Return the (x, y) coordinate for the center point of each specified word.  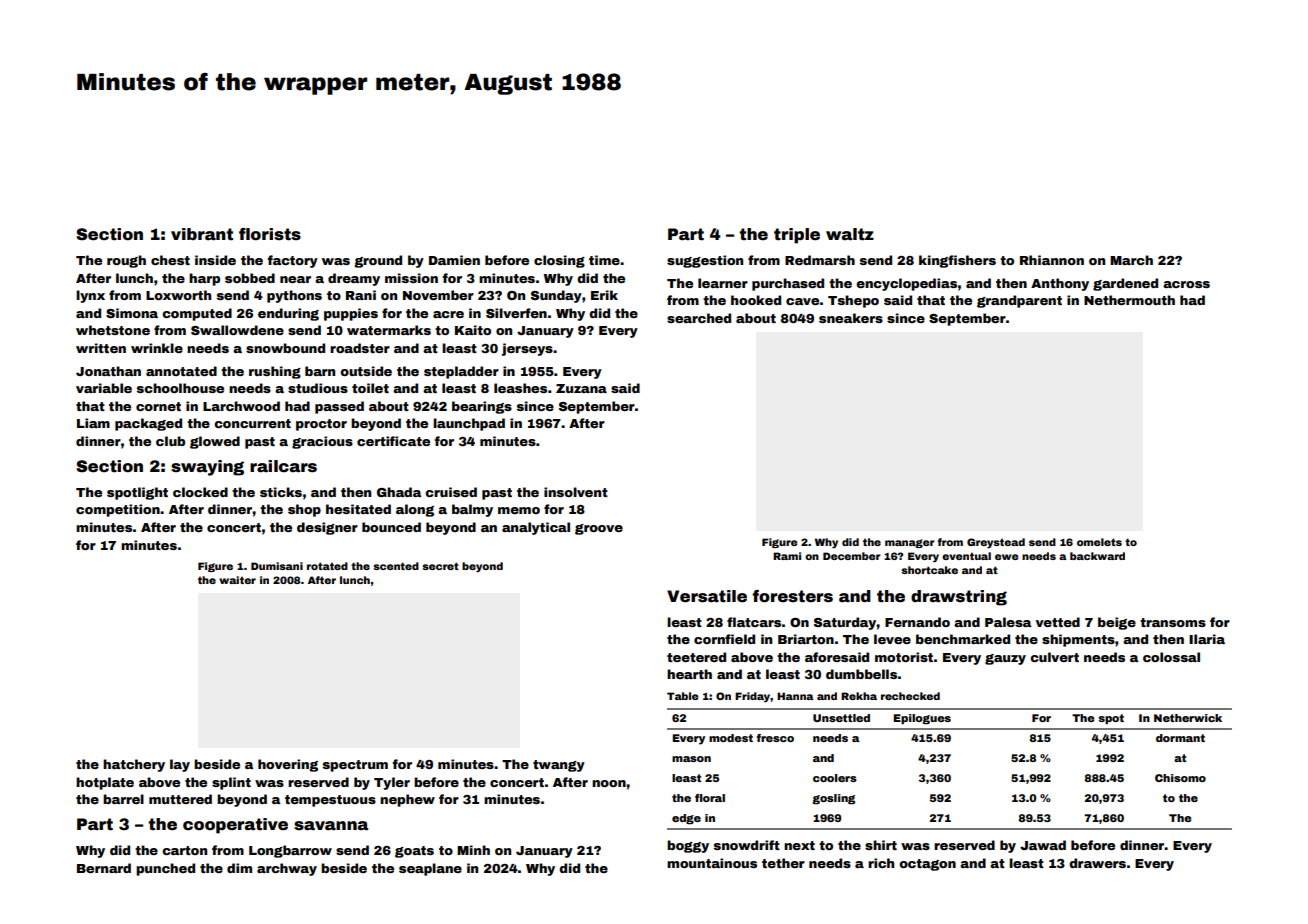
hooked (756, 300)
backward (1097, 556)
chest (170, 260)
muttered (180, 799)
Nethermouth (1129, 300)
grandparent (1019, 301)
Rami (787, 556)
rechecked (910, 696)
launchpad (469, 424)
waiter (237, 580)
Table (682, 696)
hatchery (134, 765)
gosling (833, 799)
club (170, 441)
